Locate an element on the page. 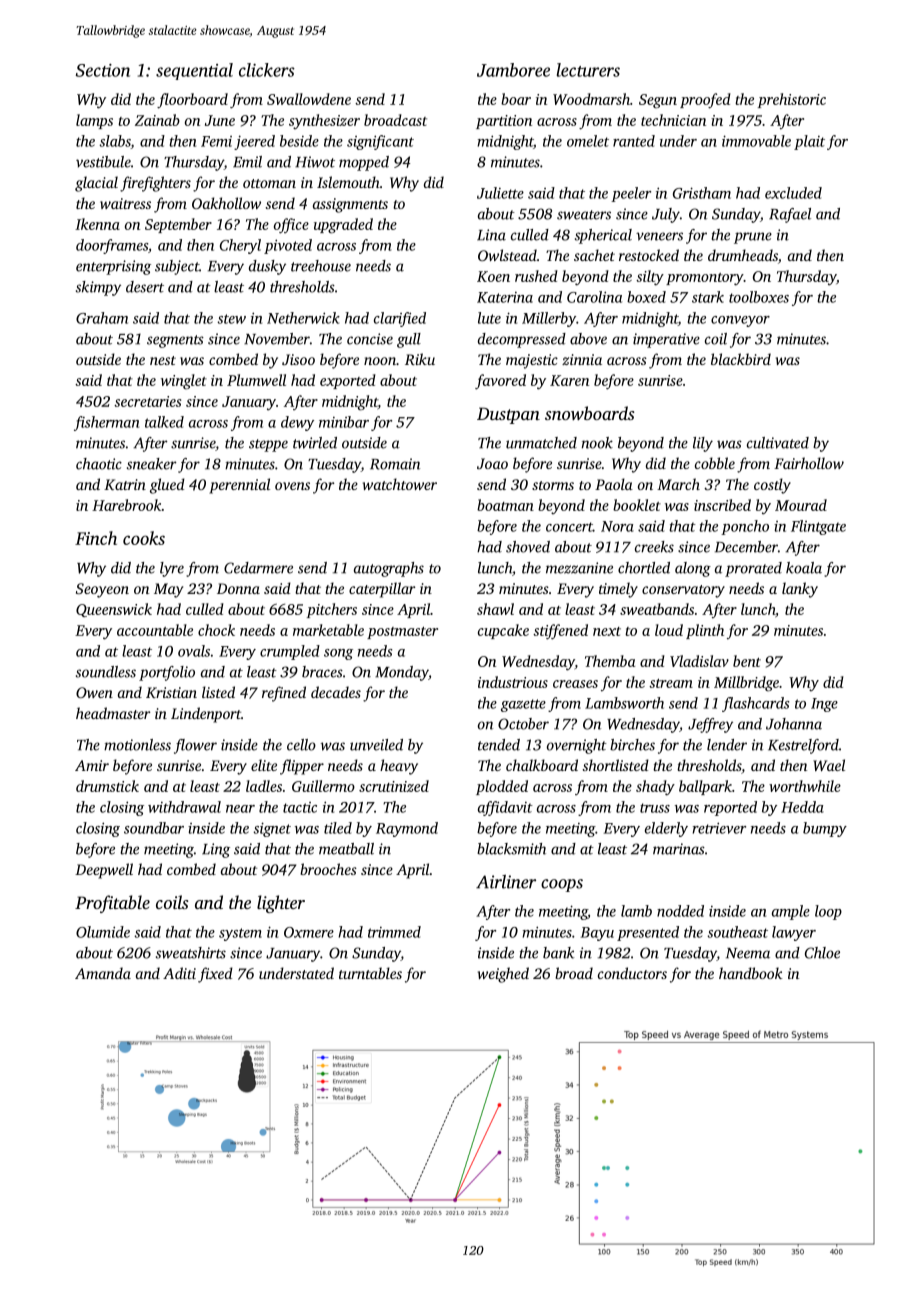  sneaker is located at coordinates (152, 464).
